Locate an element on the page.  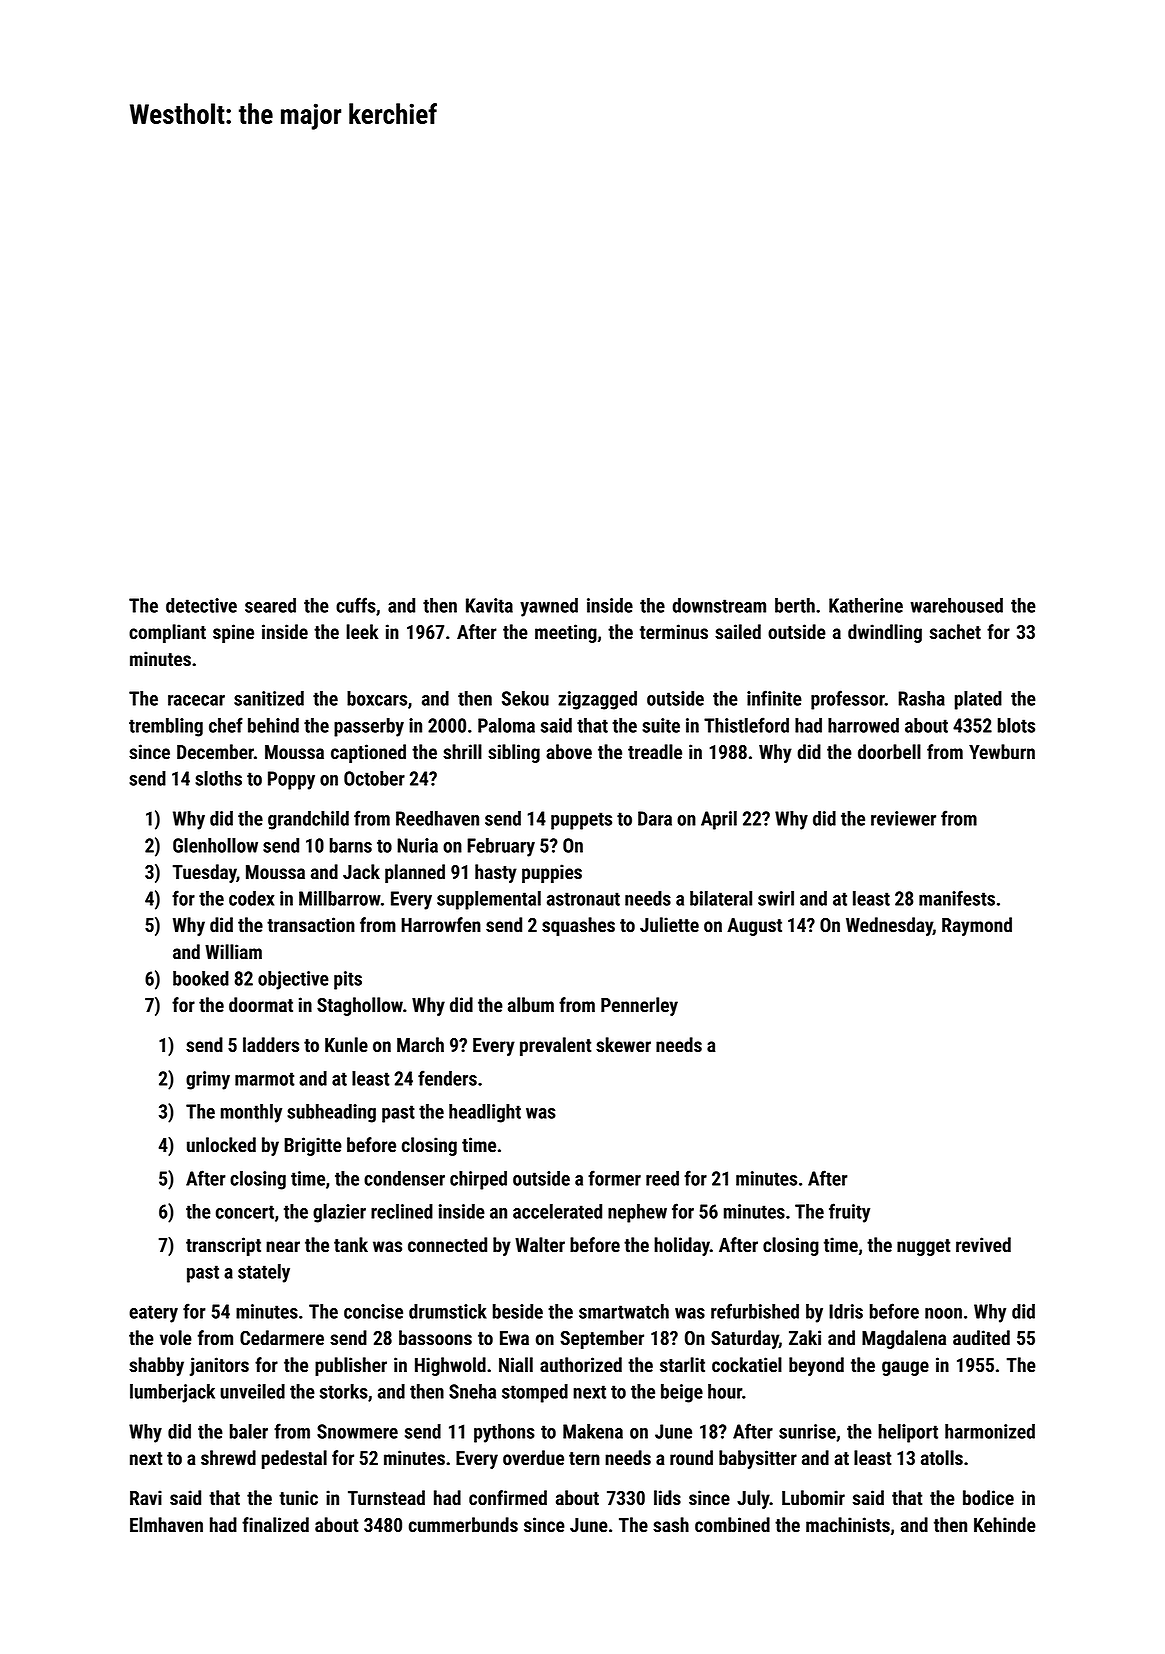
detective is located at coordinates (201, 605).
